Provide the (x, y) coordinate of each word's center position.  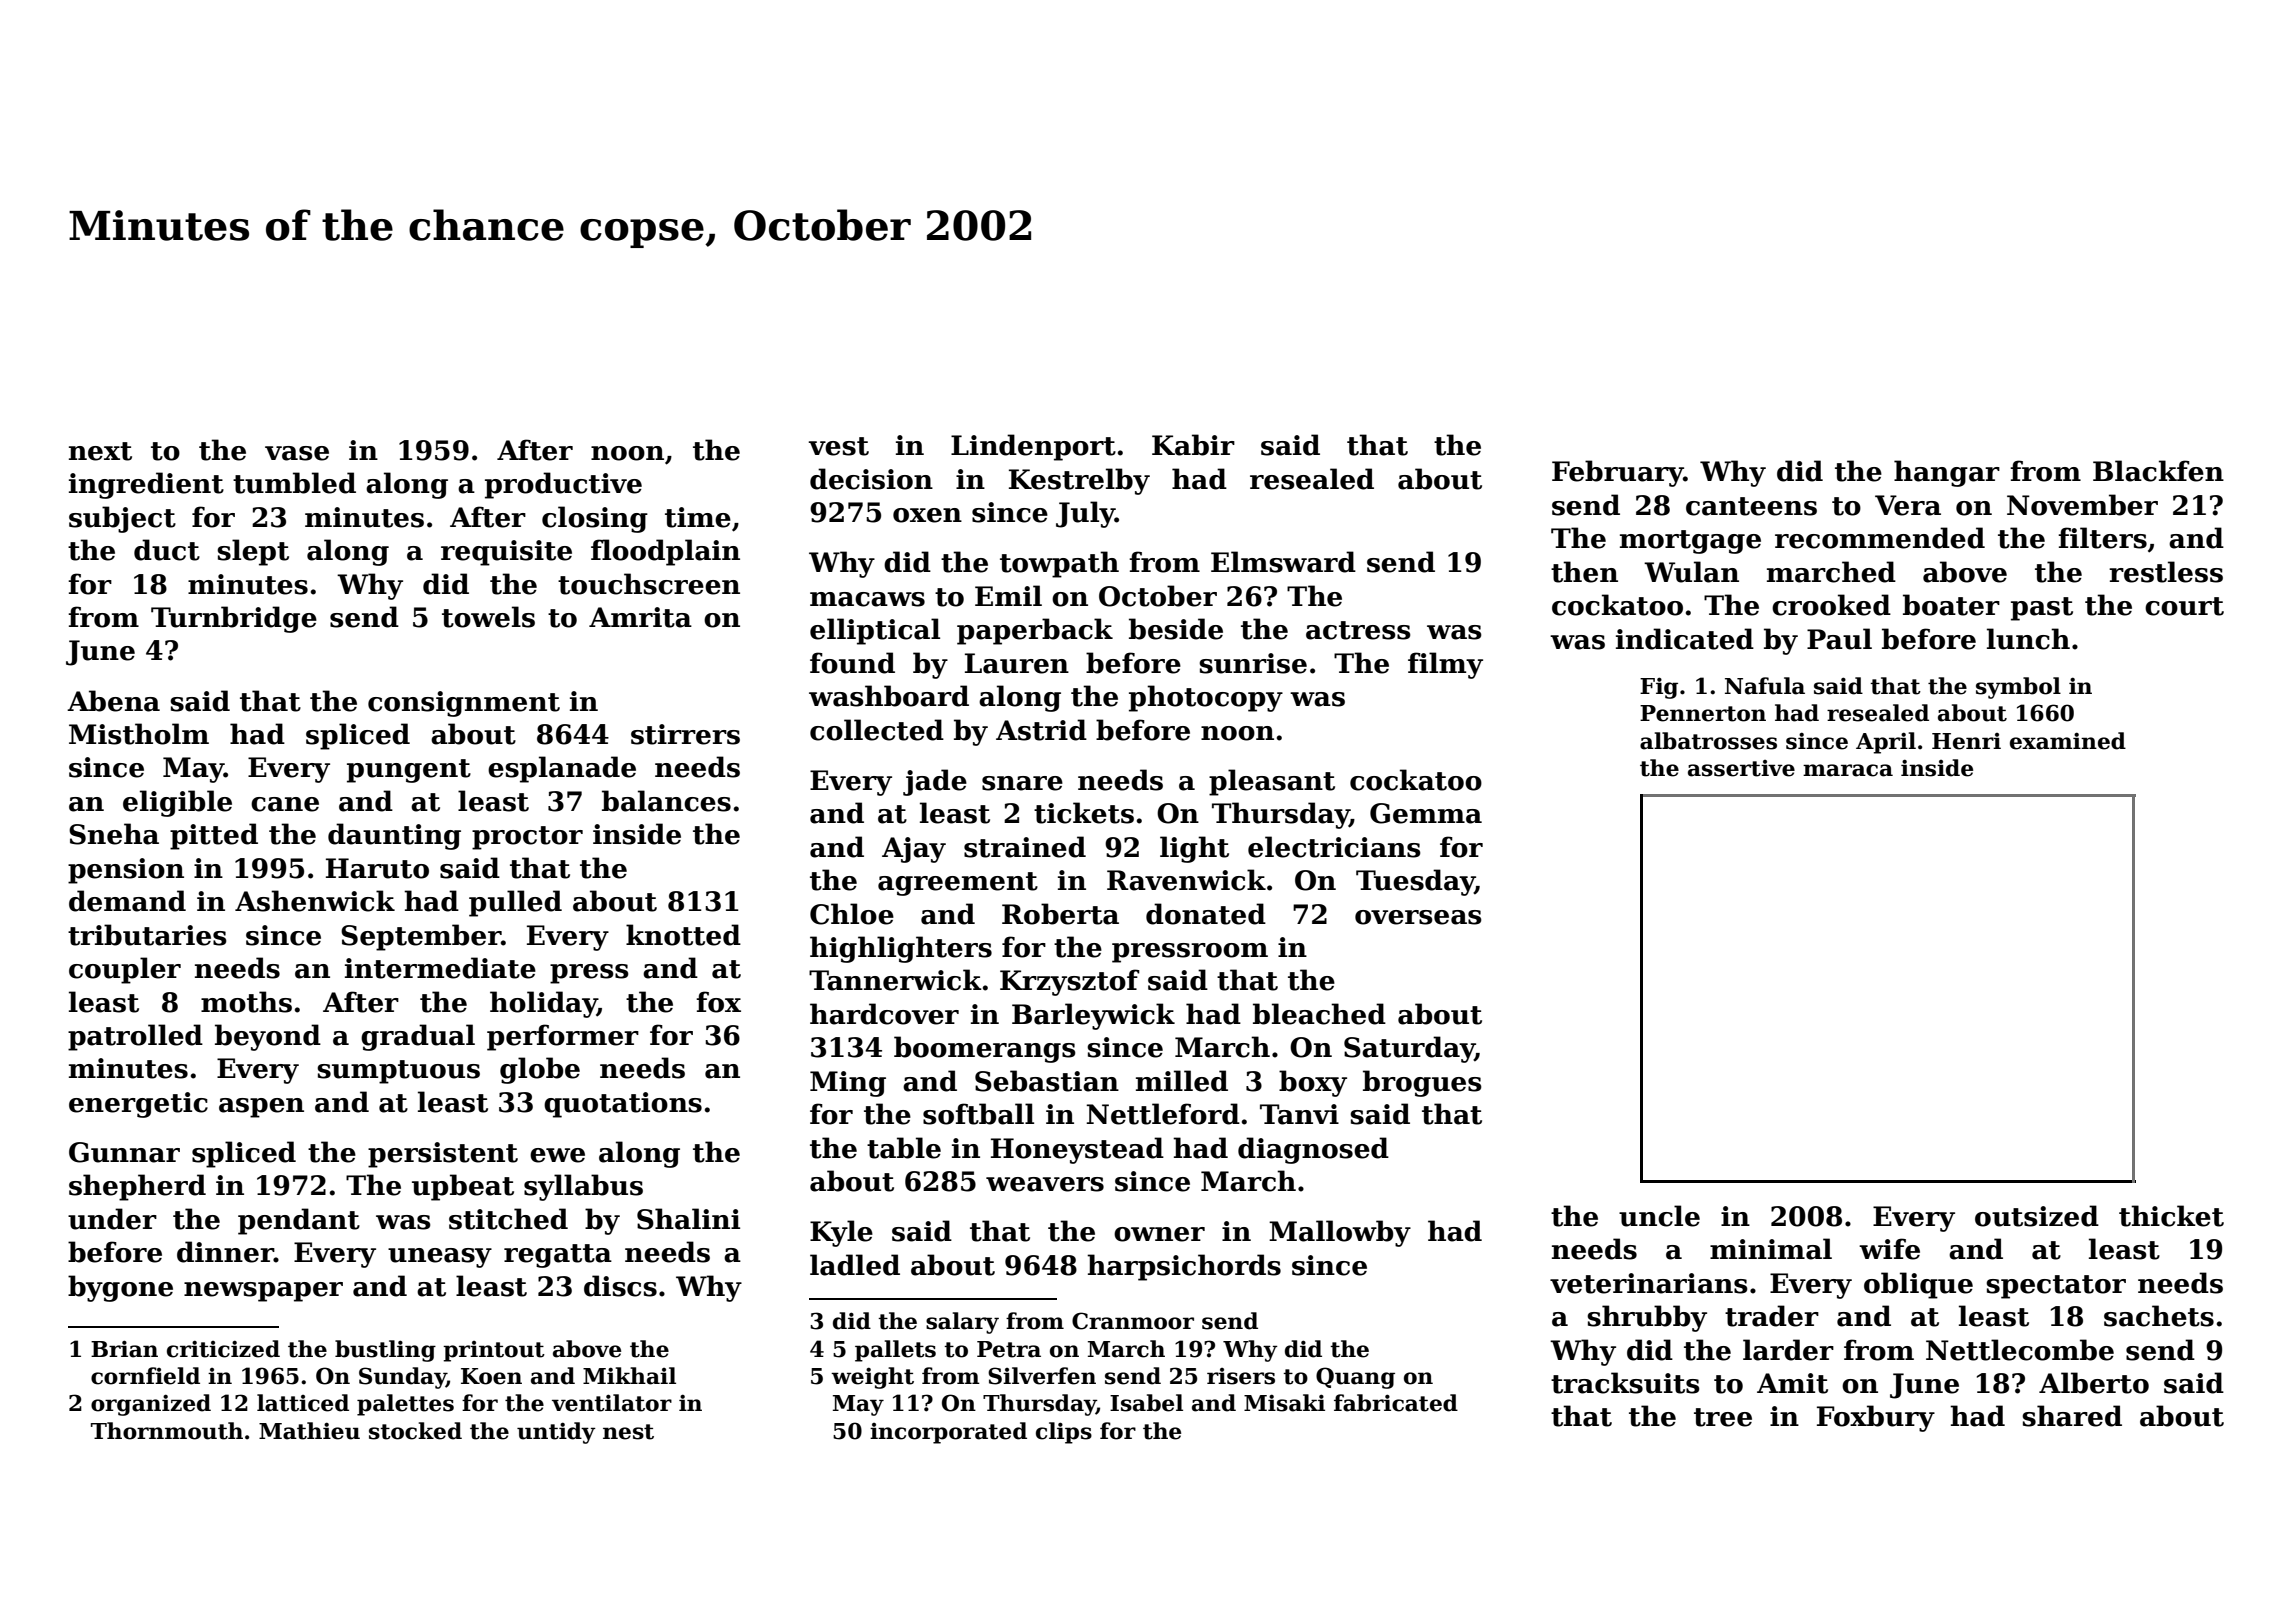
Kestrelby (1079, 481)
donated (1206, 914)
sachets (2159, 1316)
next (100, 451)
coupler (125, 970)
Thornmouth (167, 1431)
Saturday (1409, 1049)
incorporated (948, 1433)
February (1618, 473)
